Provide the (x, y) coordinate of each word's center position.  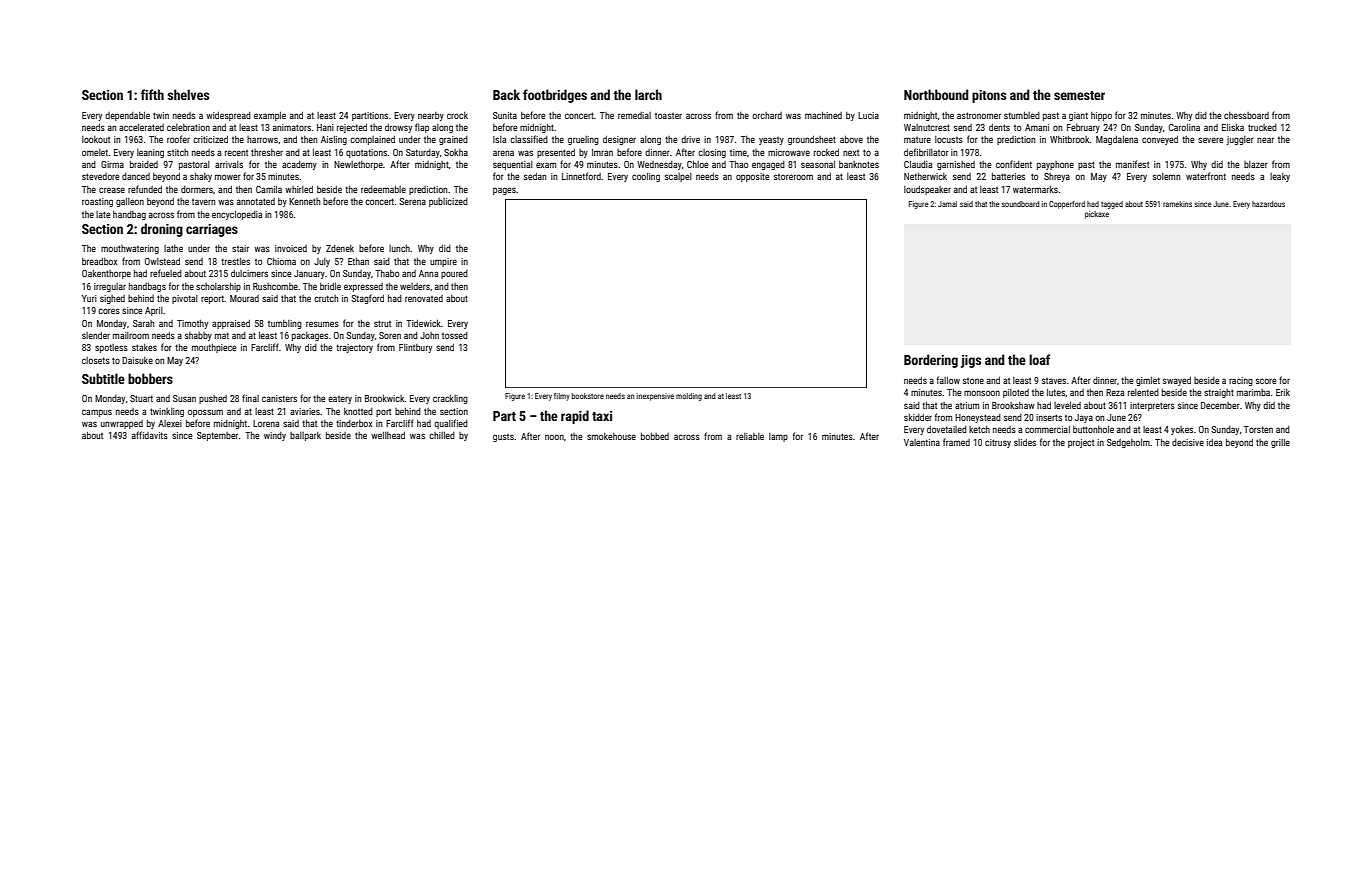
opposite (753, 177)
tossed (455, 335)
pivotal (185, 299)
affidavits (150, 435)
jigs (971, 361)
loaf (1039, 359)
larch (648, 94)
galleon (130, 202)
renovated (424, 298)
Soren (390, 335)
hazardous (1268, 204)
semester (1079, 95)
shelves (188, 94)
